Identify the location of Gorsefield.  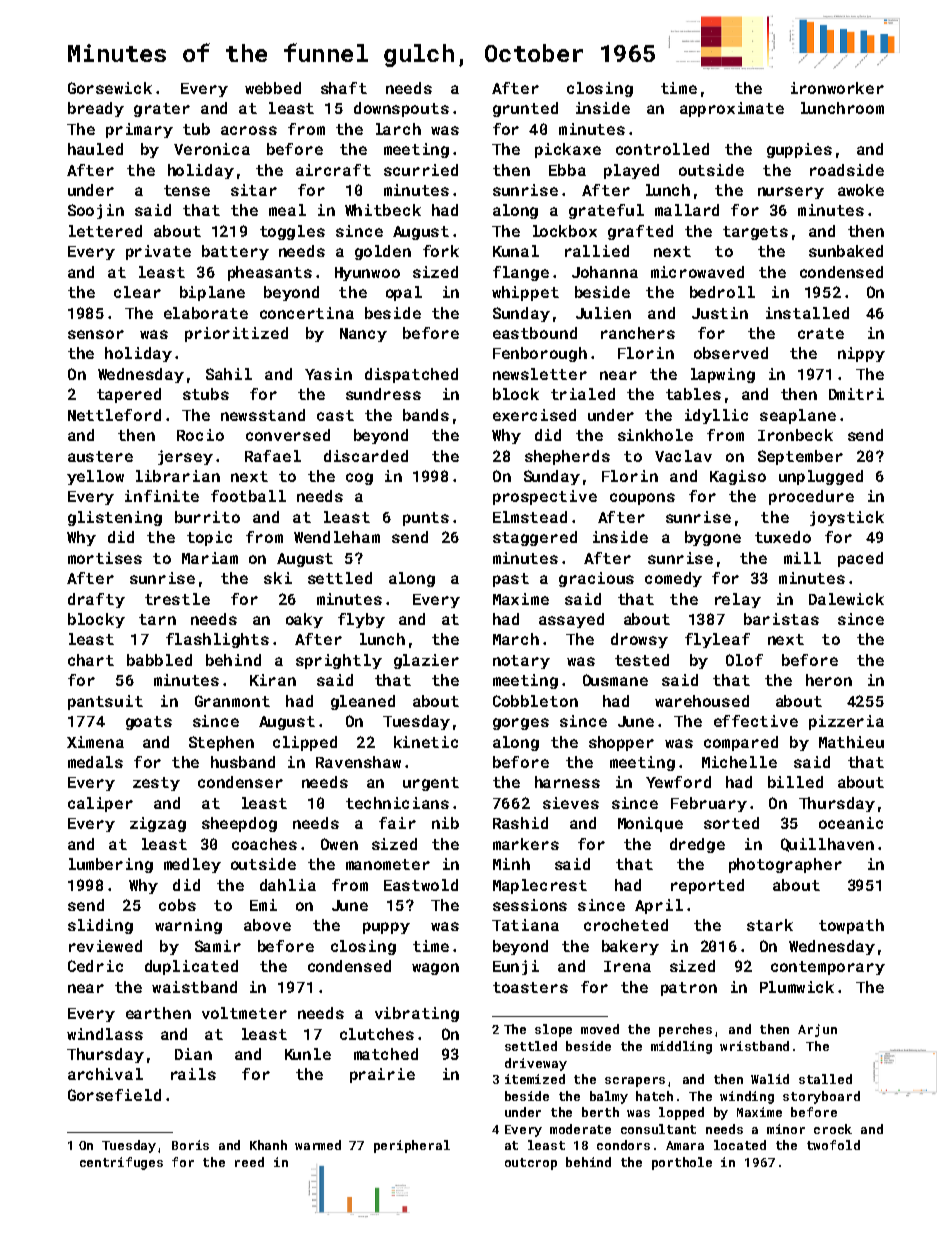
(114, 1095).
